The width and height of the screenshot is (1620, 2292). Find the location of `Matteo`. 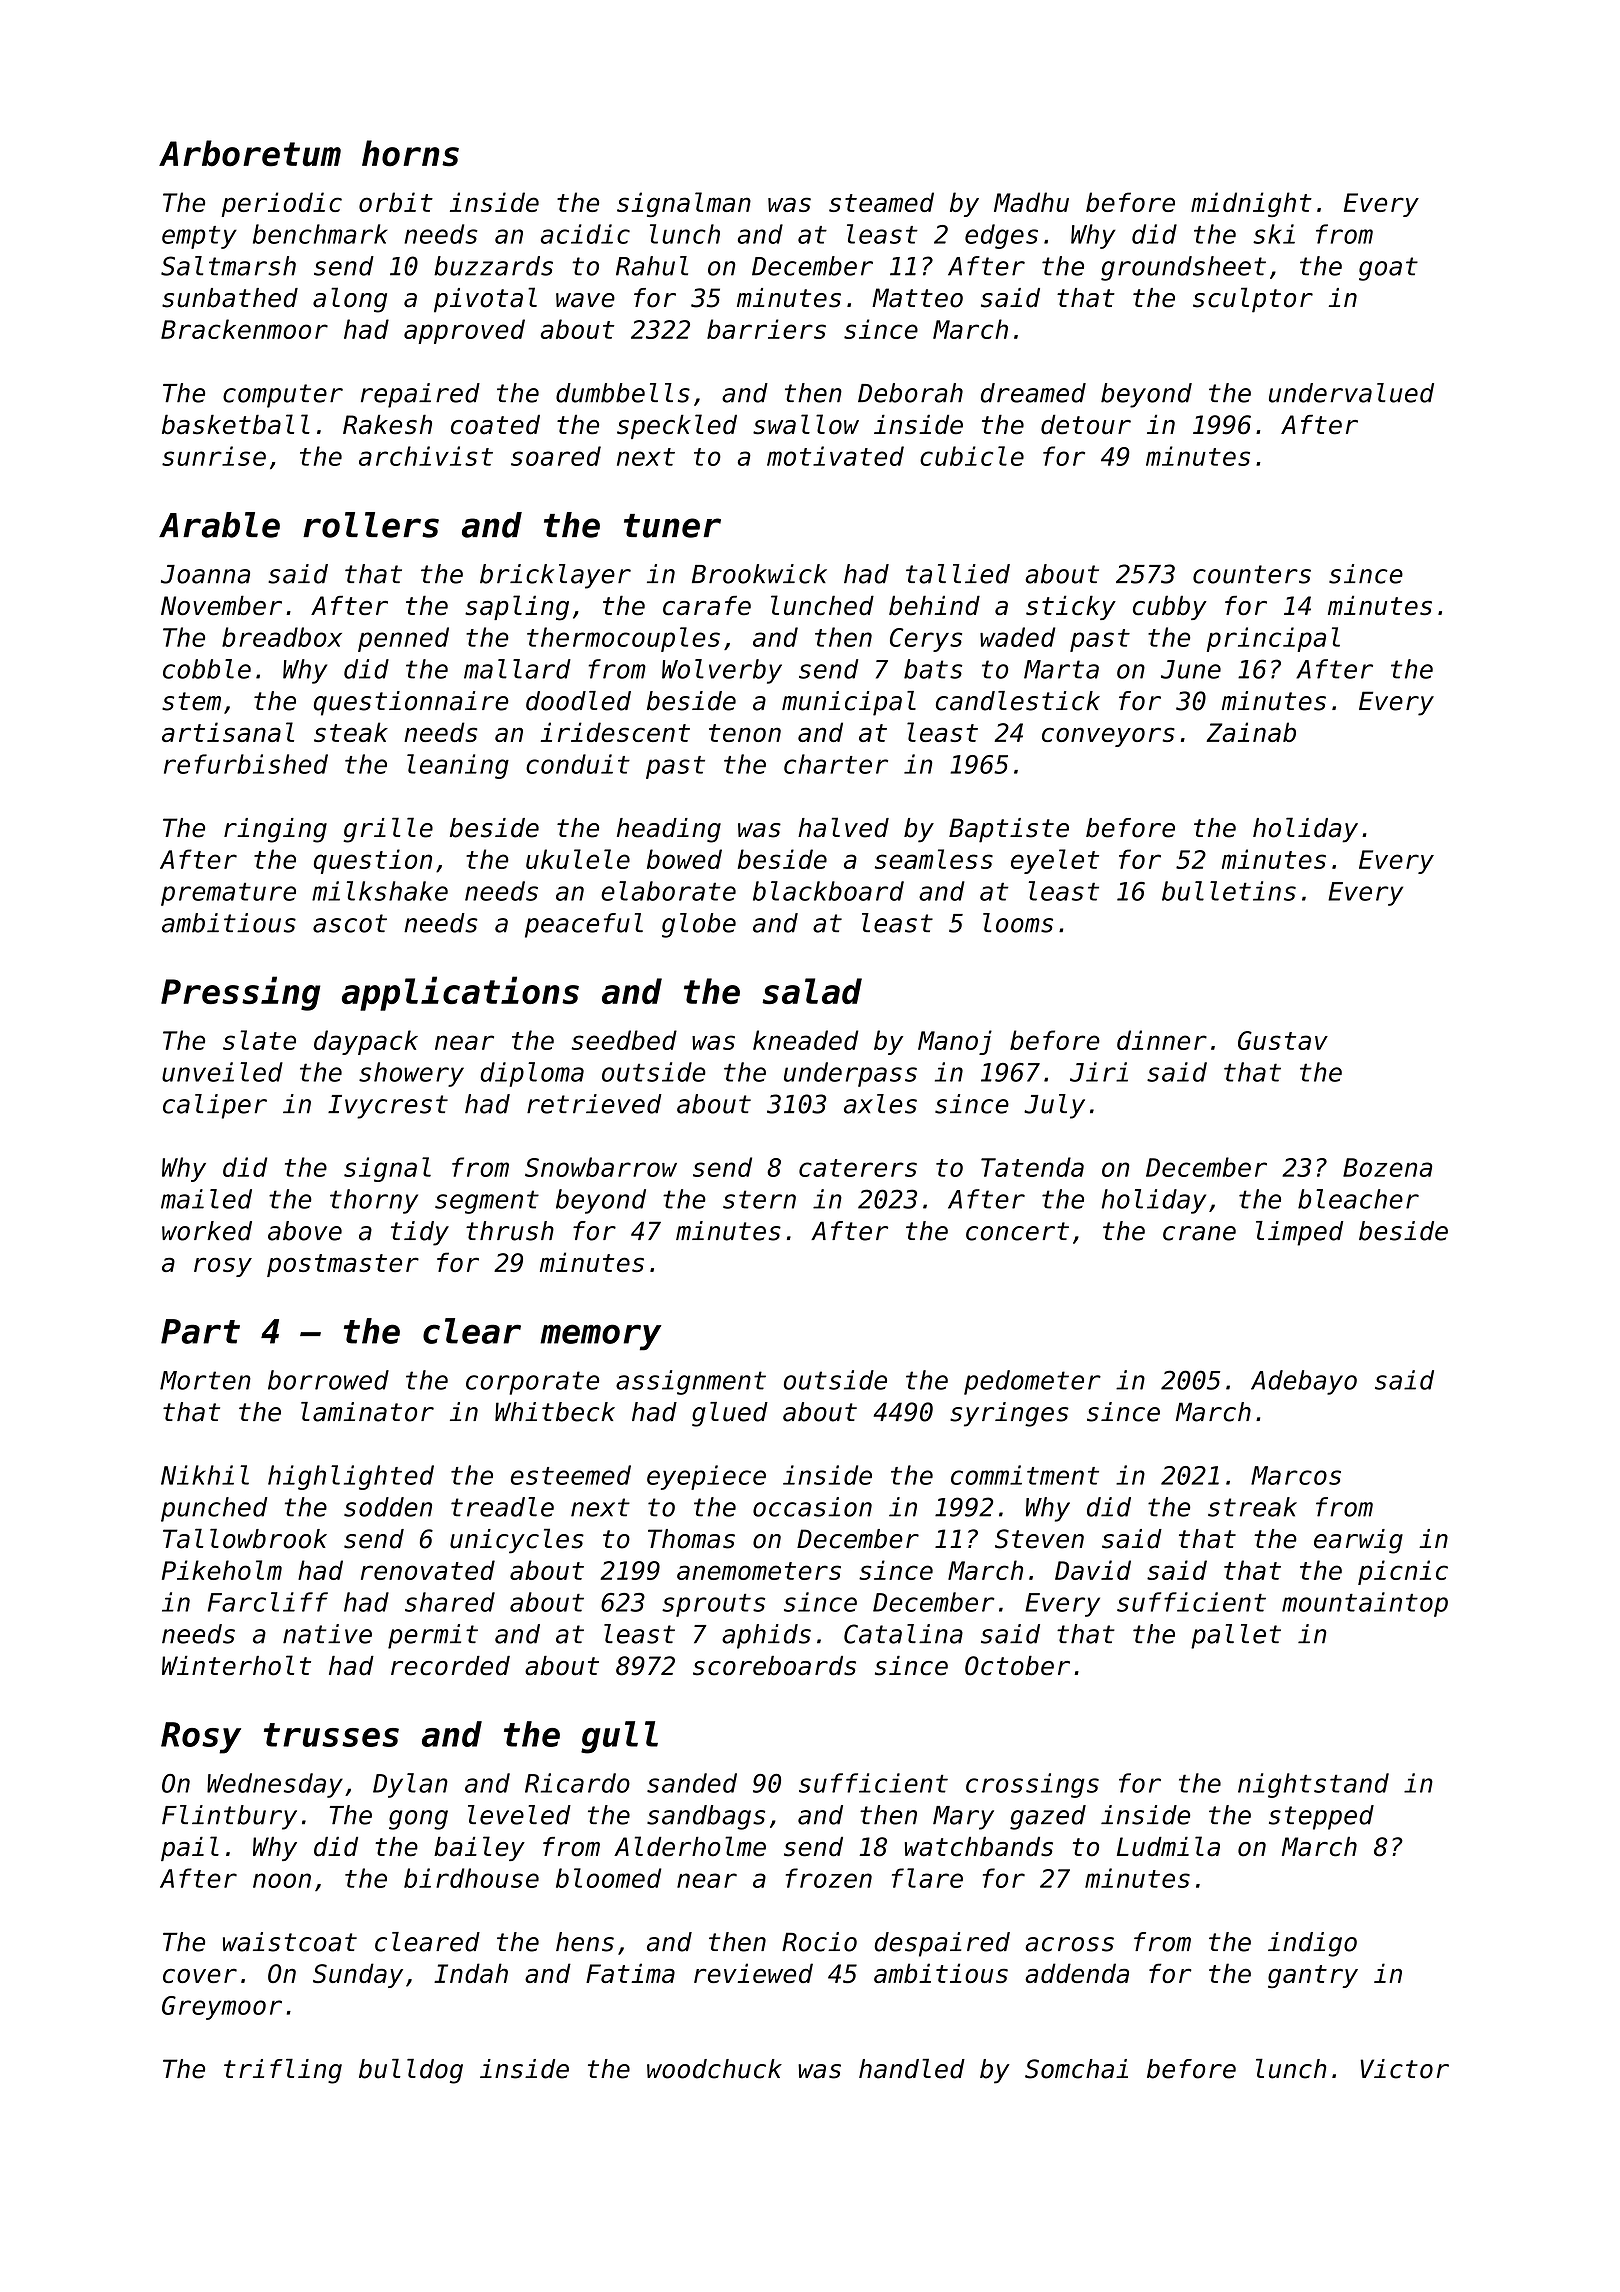

Matteo is located at coordinates (917, 298).
